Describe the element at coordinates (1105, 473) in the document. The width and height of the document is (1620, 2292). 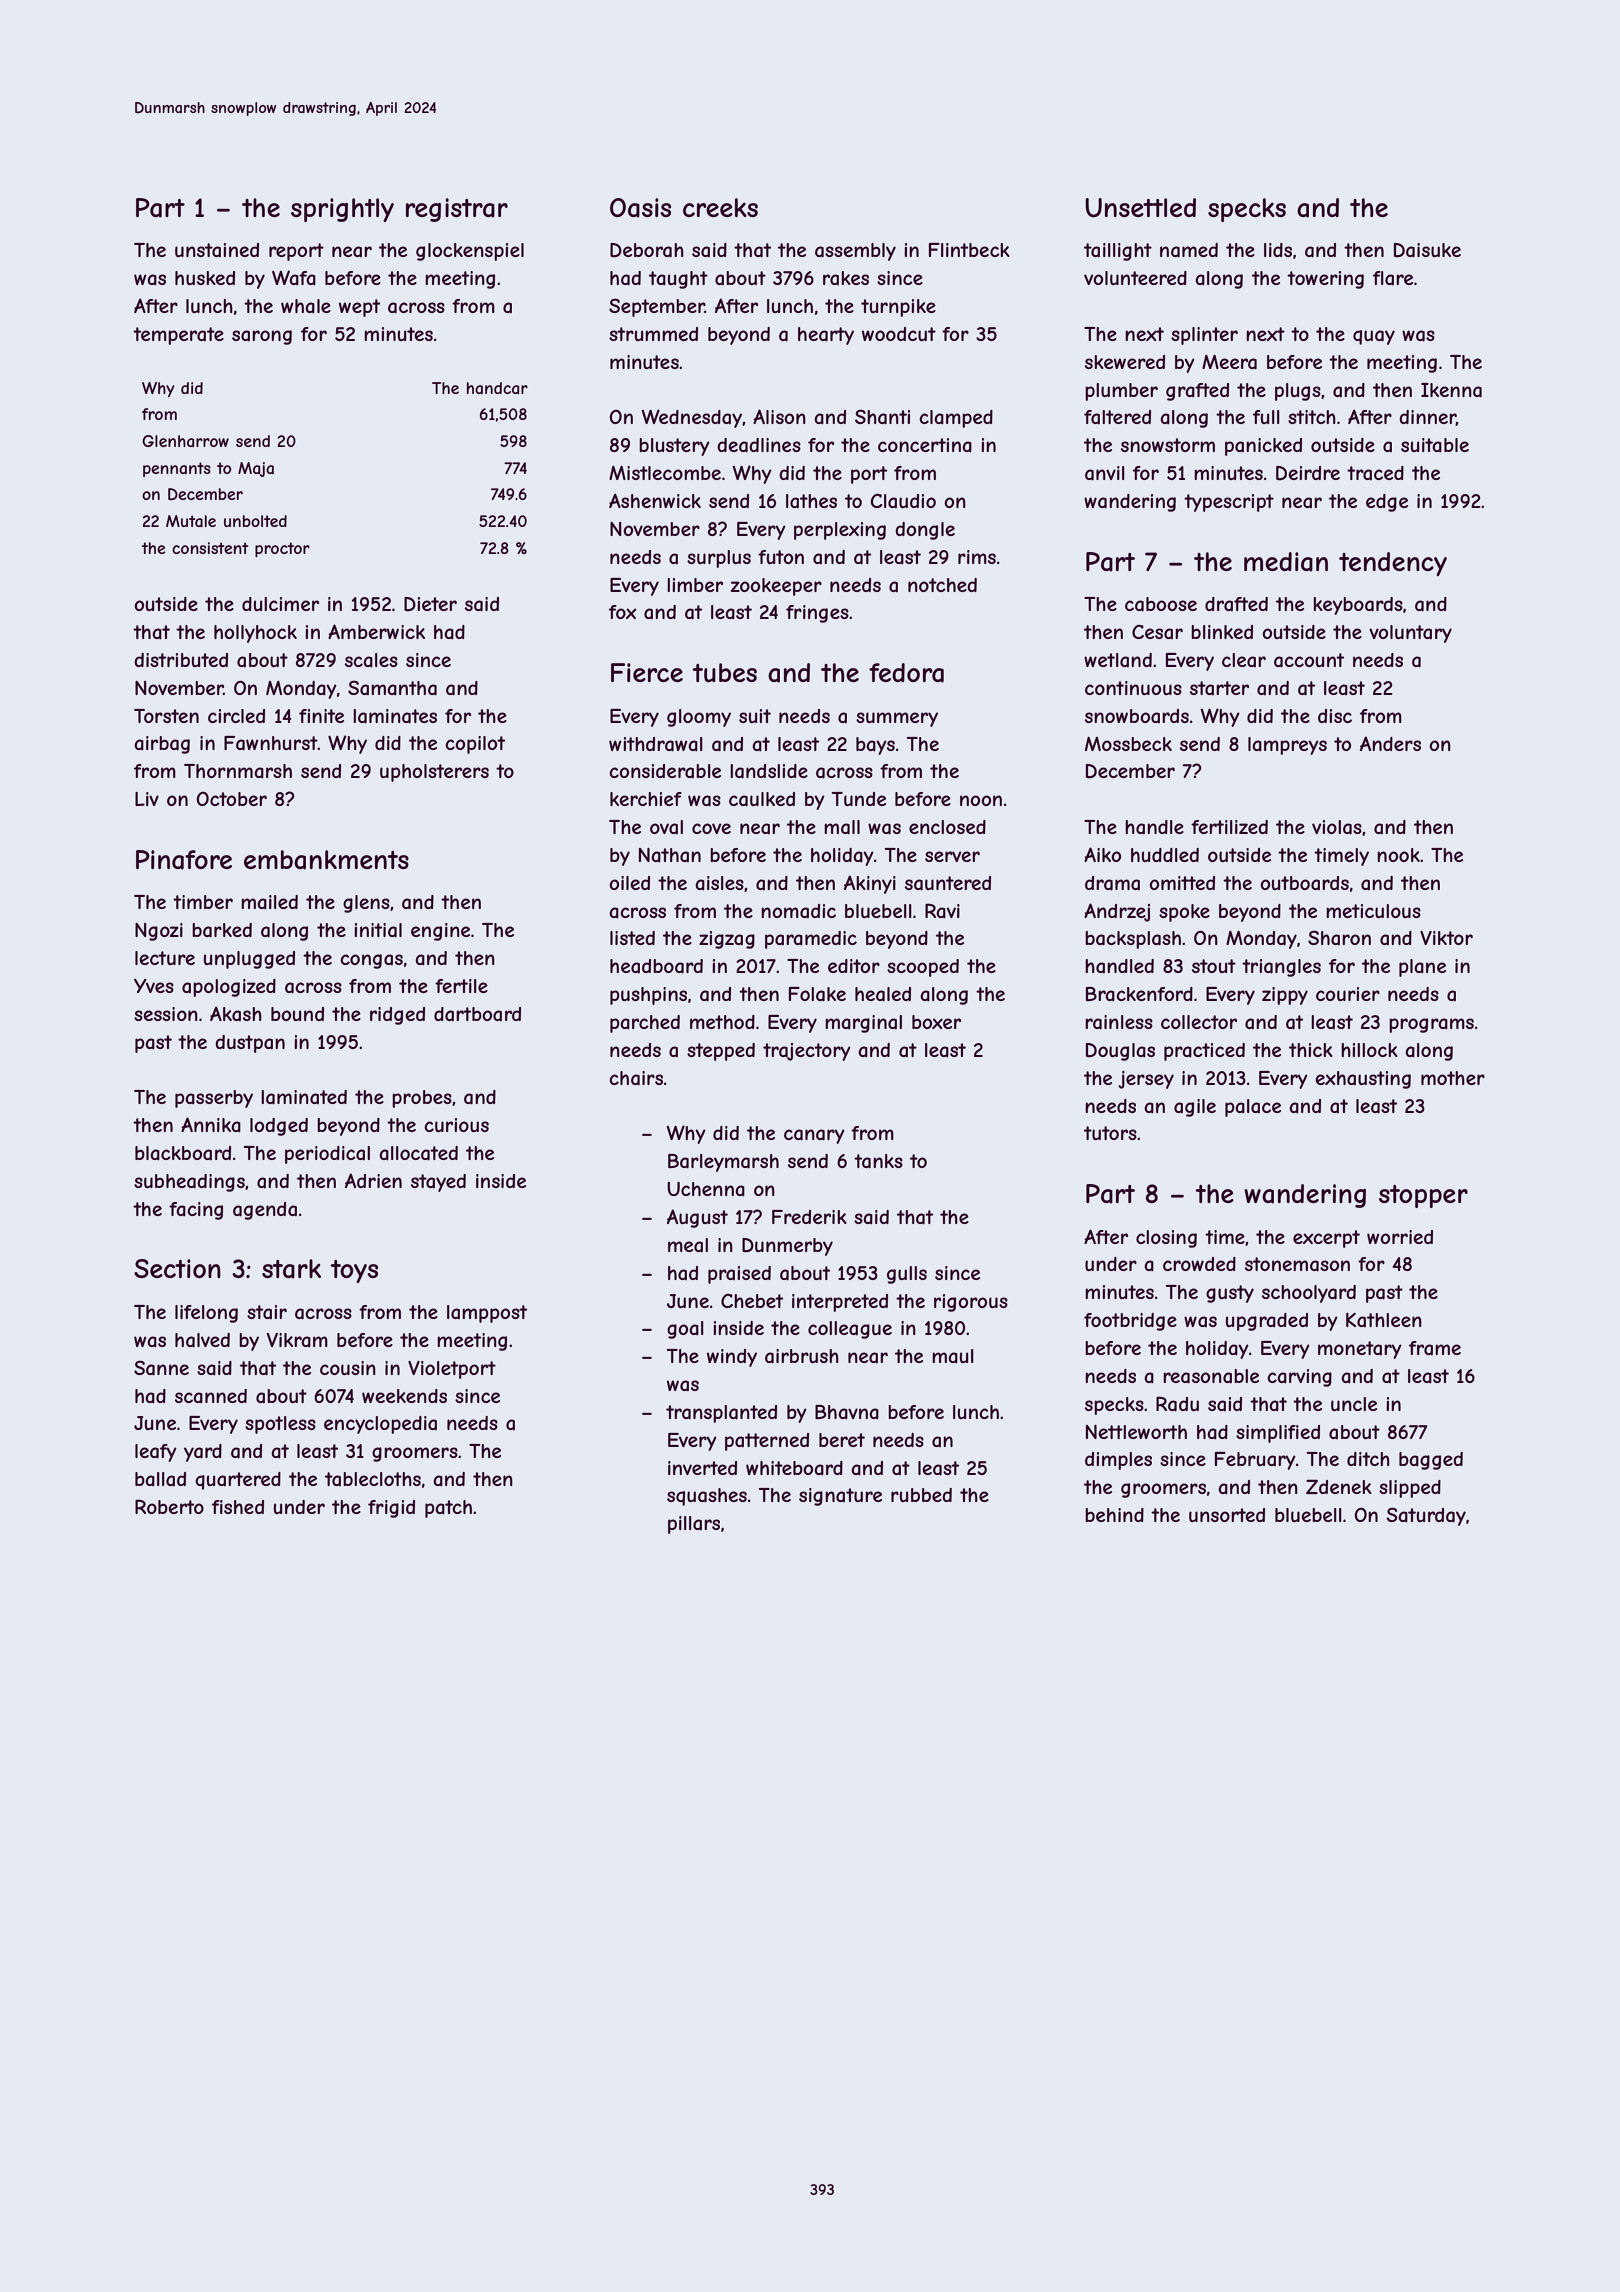
I see `anvil` at that location.
